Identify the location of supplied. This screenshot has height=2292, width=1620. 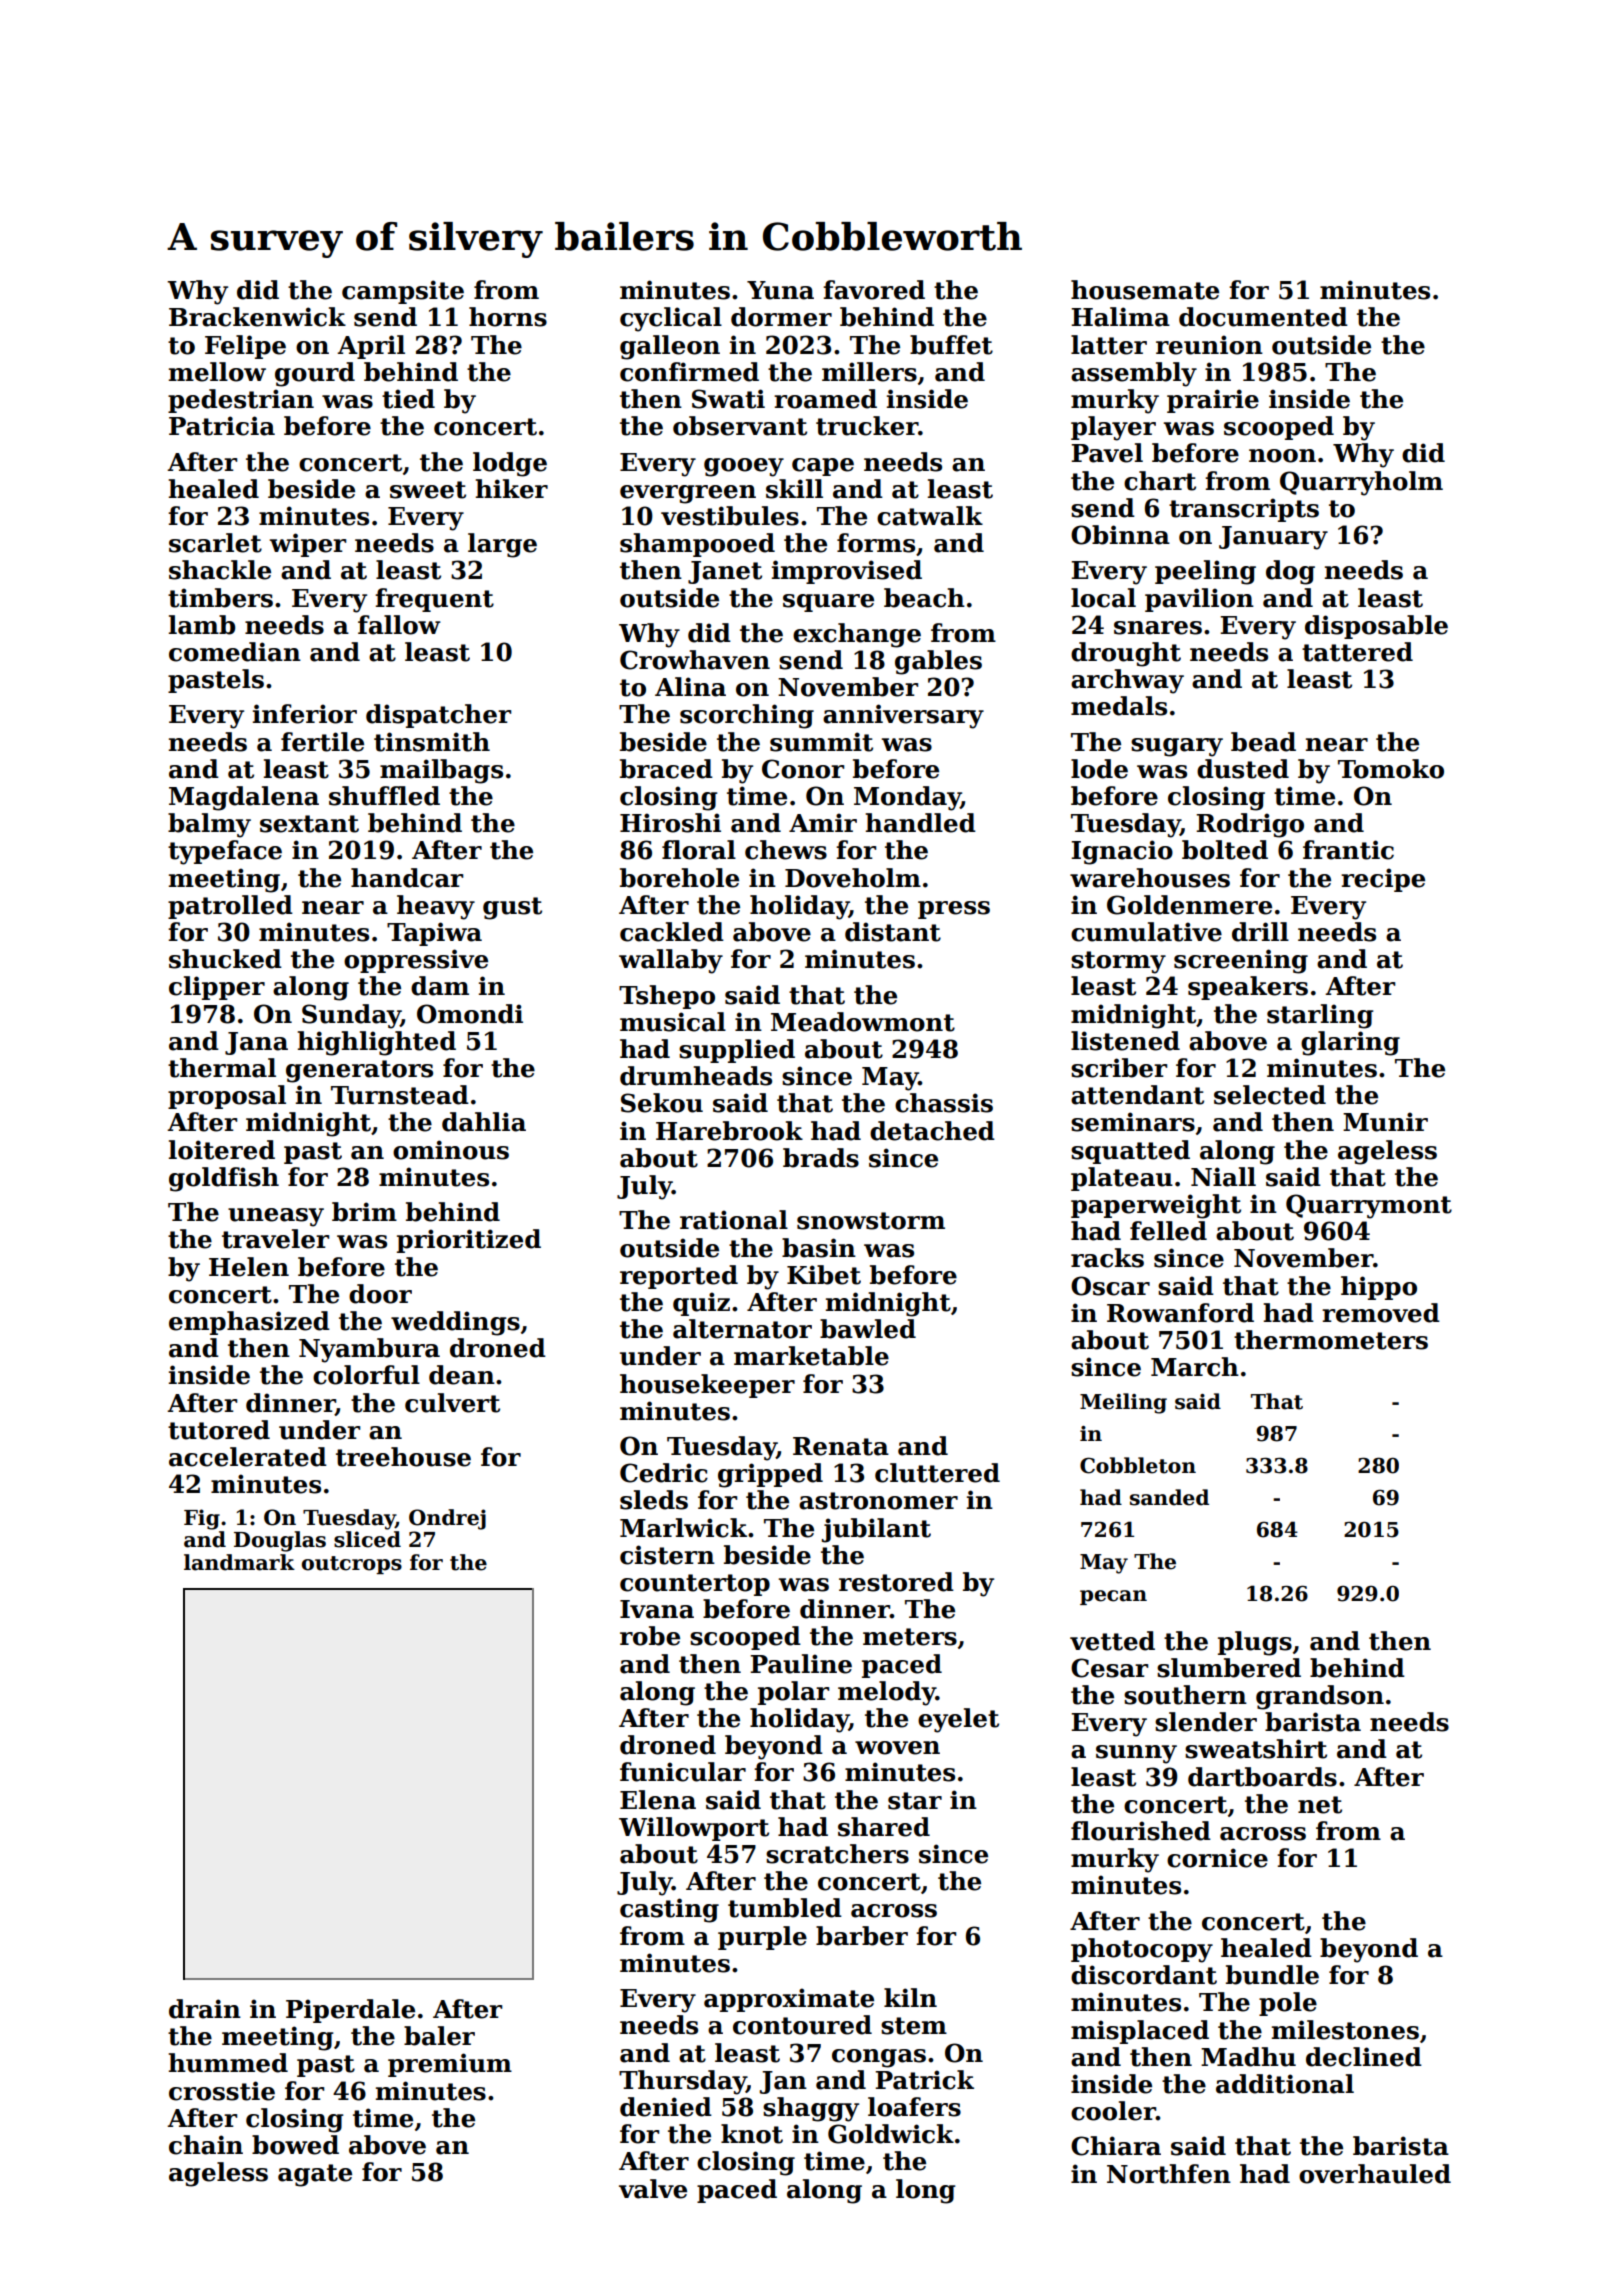
(737, 1051).
